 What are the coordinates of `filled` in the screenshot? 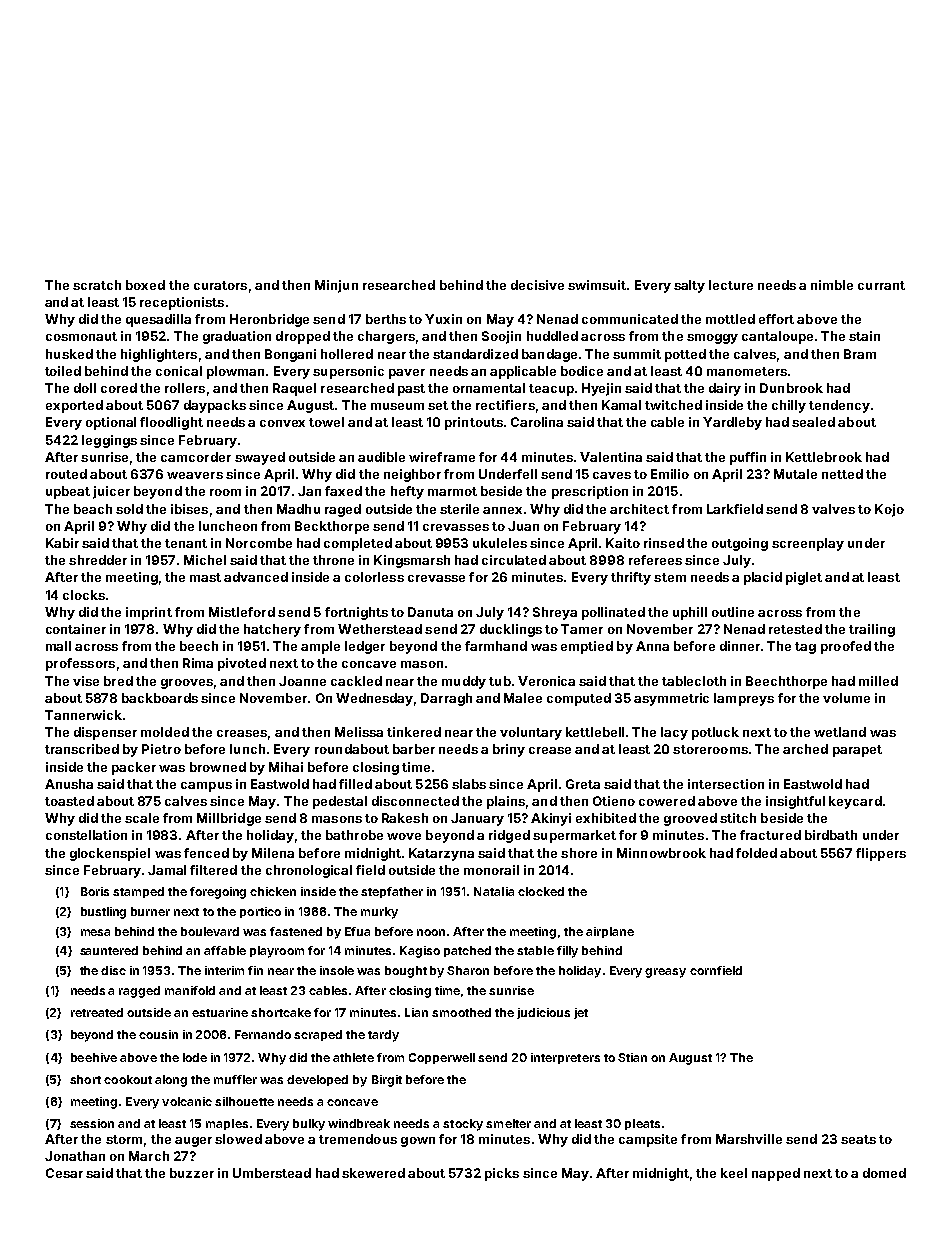 It's located at (355, 784).
